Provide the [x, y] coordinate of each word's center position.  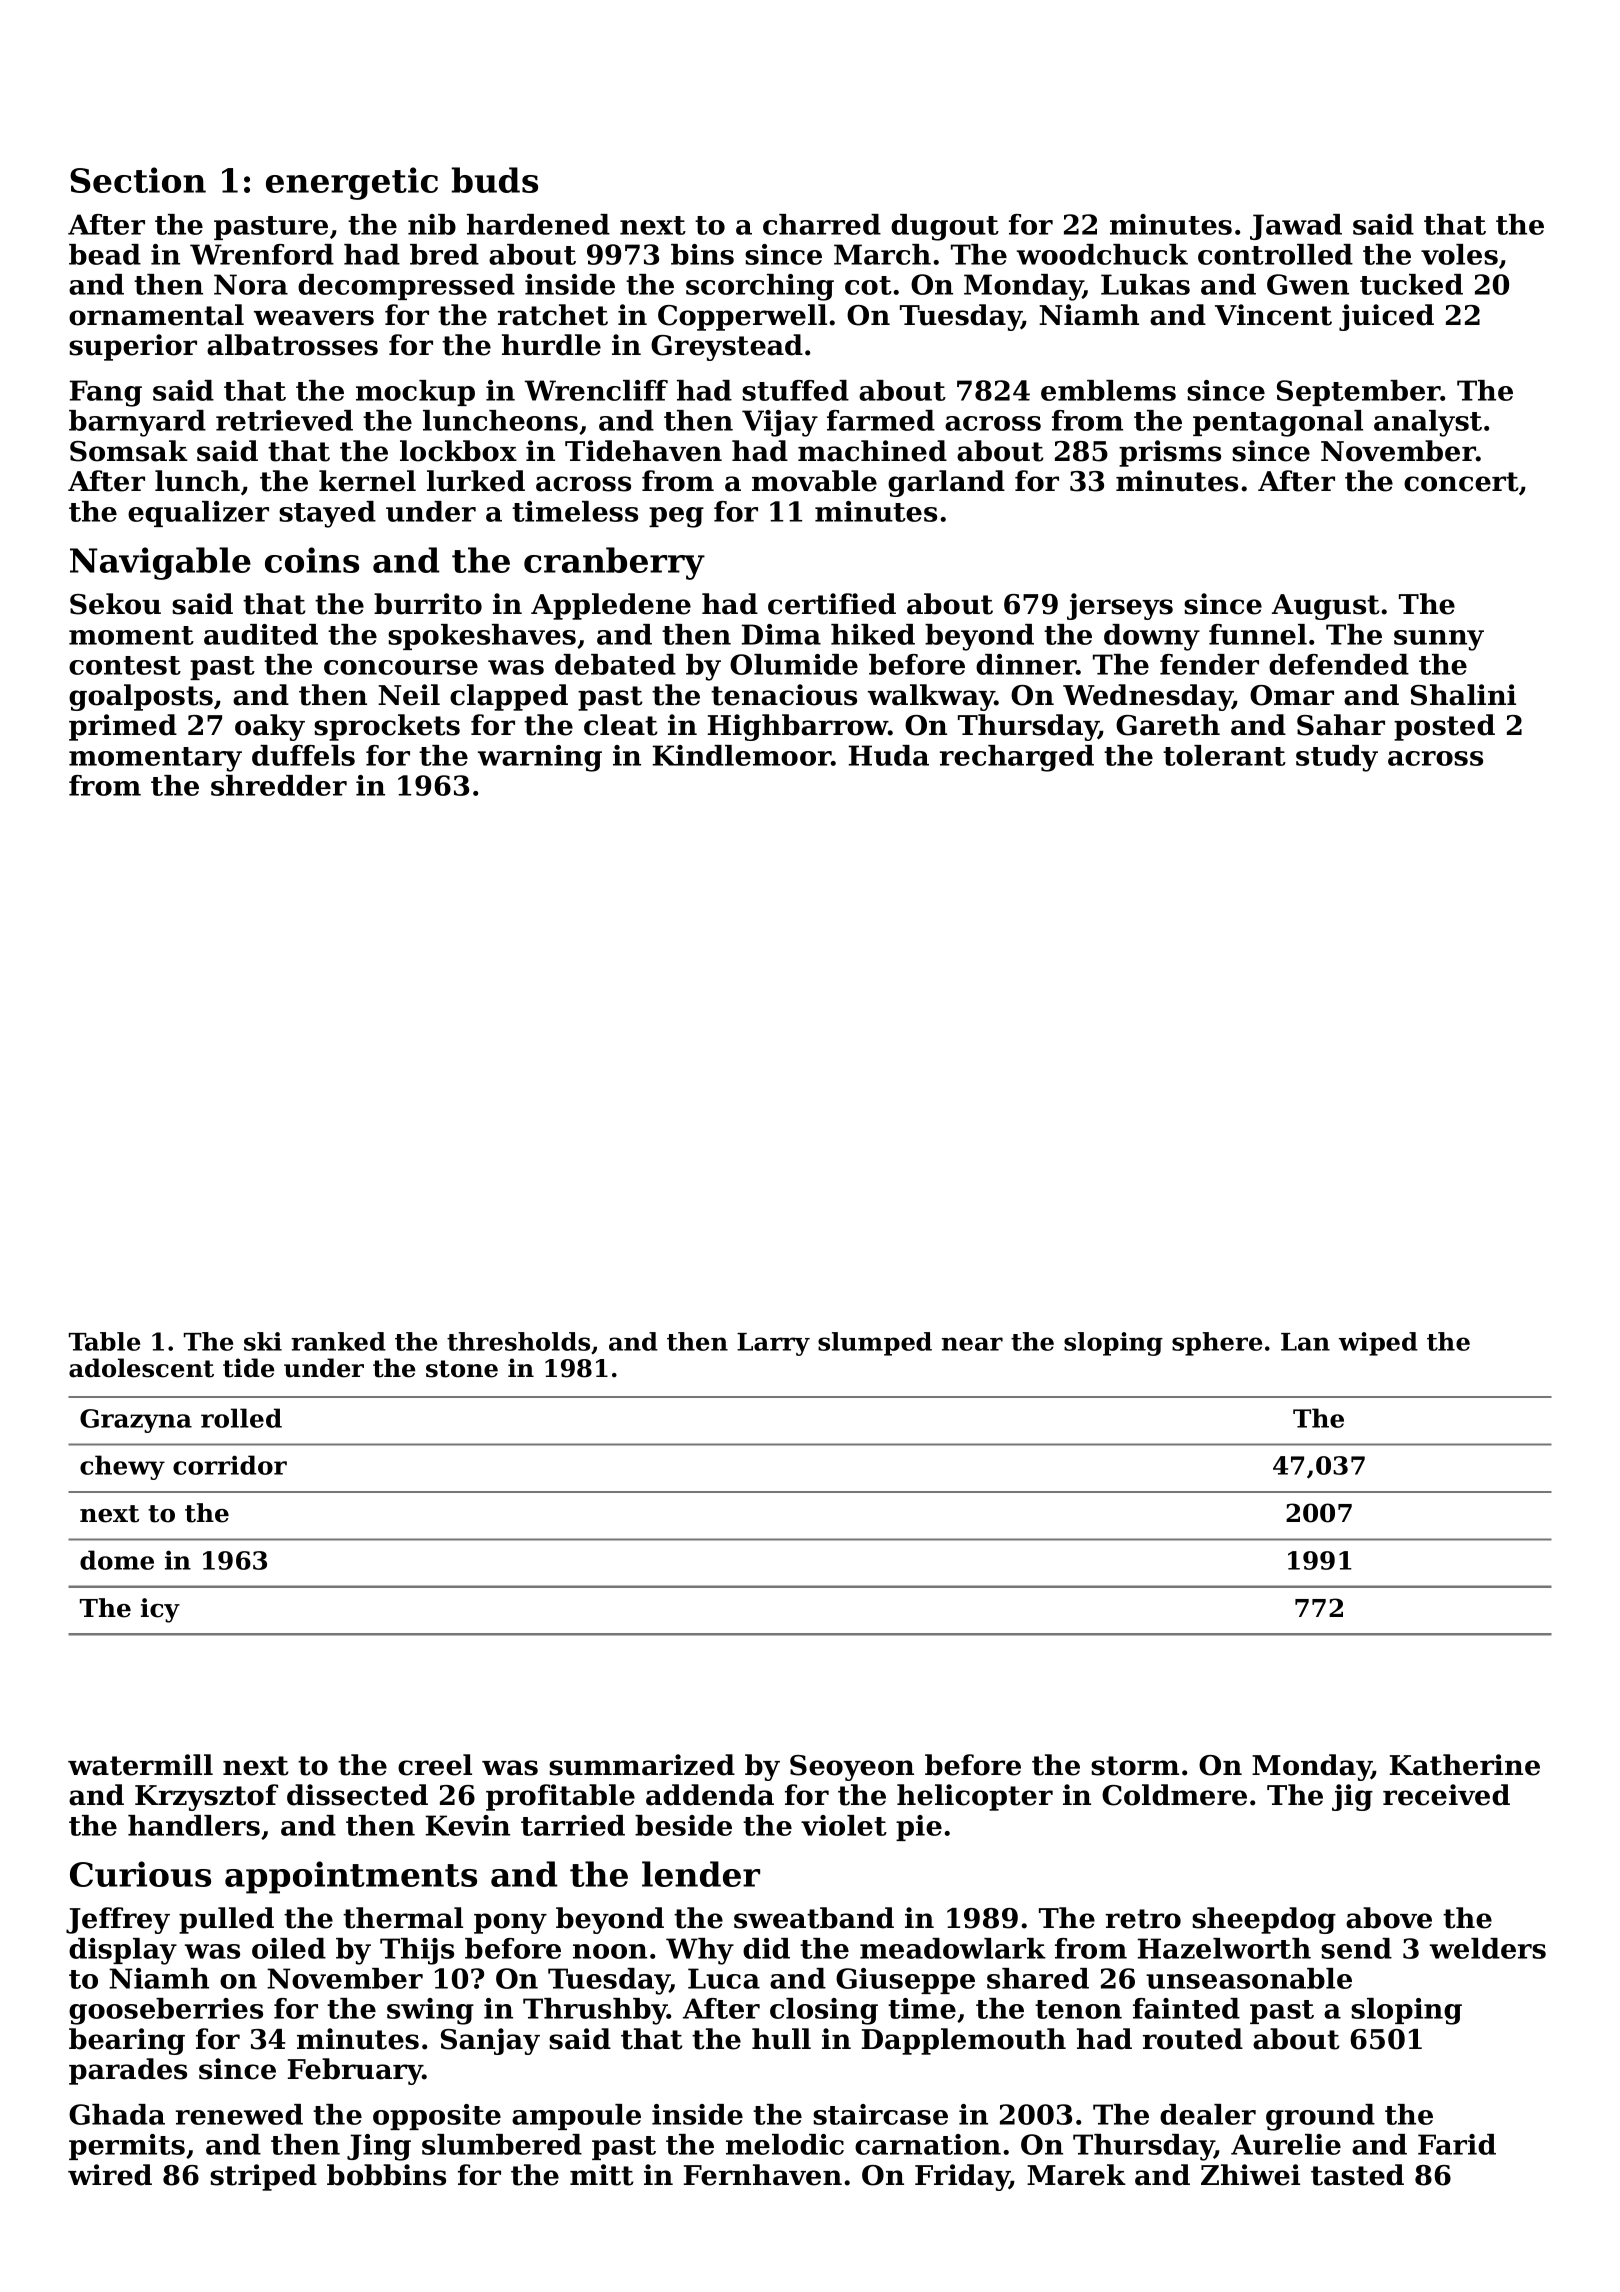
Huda [889, 755]
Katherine [1465, 1765]
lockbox [458, 451]
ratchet [553, 315]
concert [1461, 482]
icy [160, 1610]
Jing [379, 2147]
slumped [875, 1344]
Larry [773, 1344]
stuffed [795, 390]
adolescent [141, 1368]
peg [676, 517]
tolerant [1224, 755]
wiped [1378, 1344]
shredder [279, 785]
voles [1459, 254]
